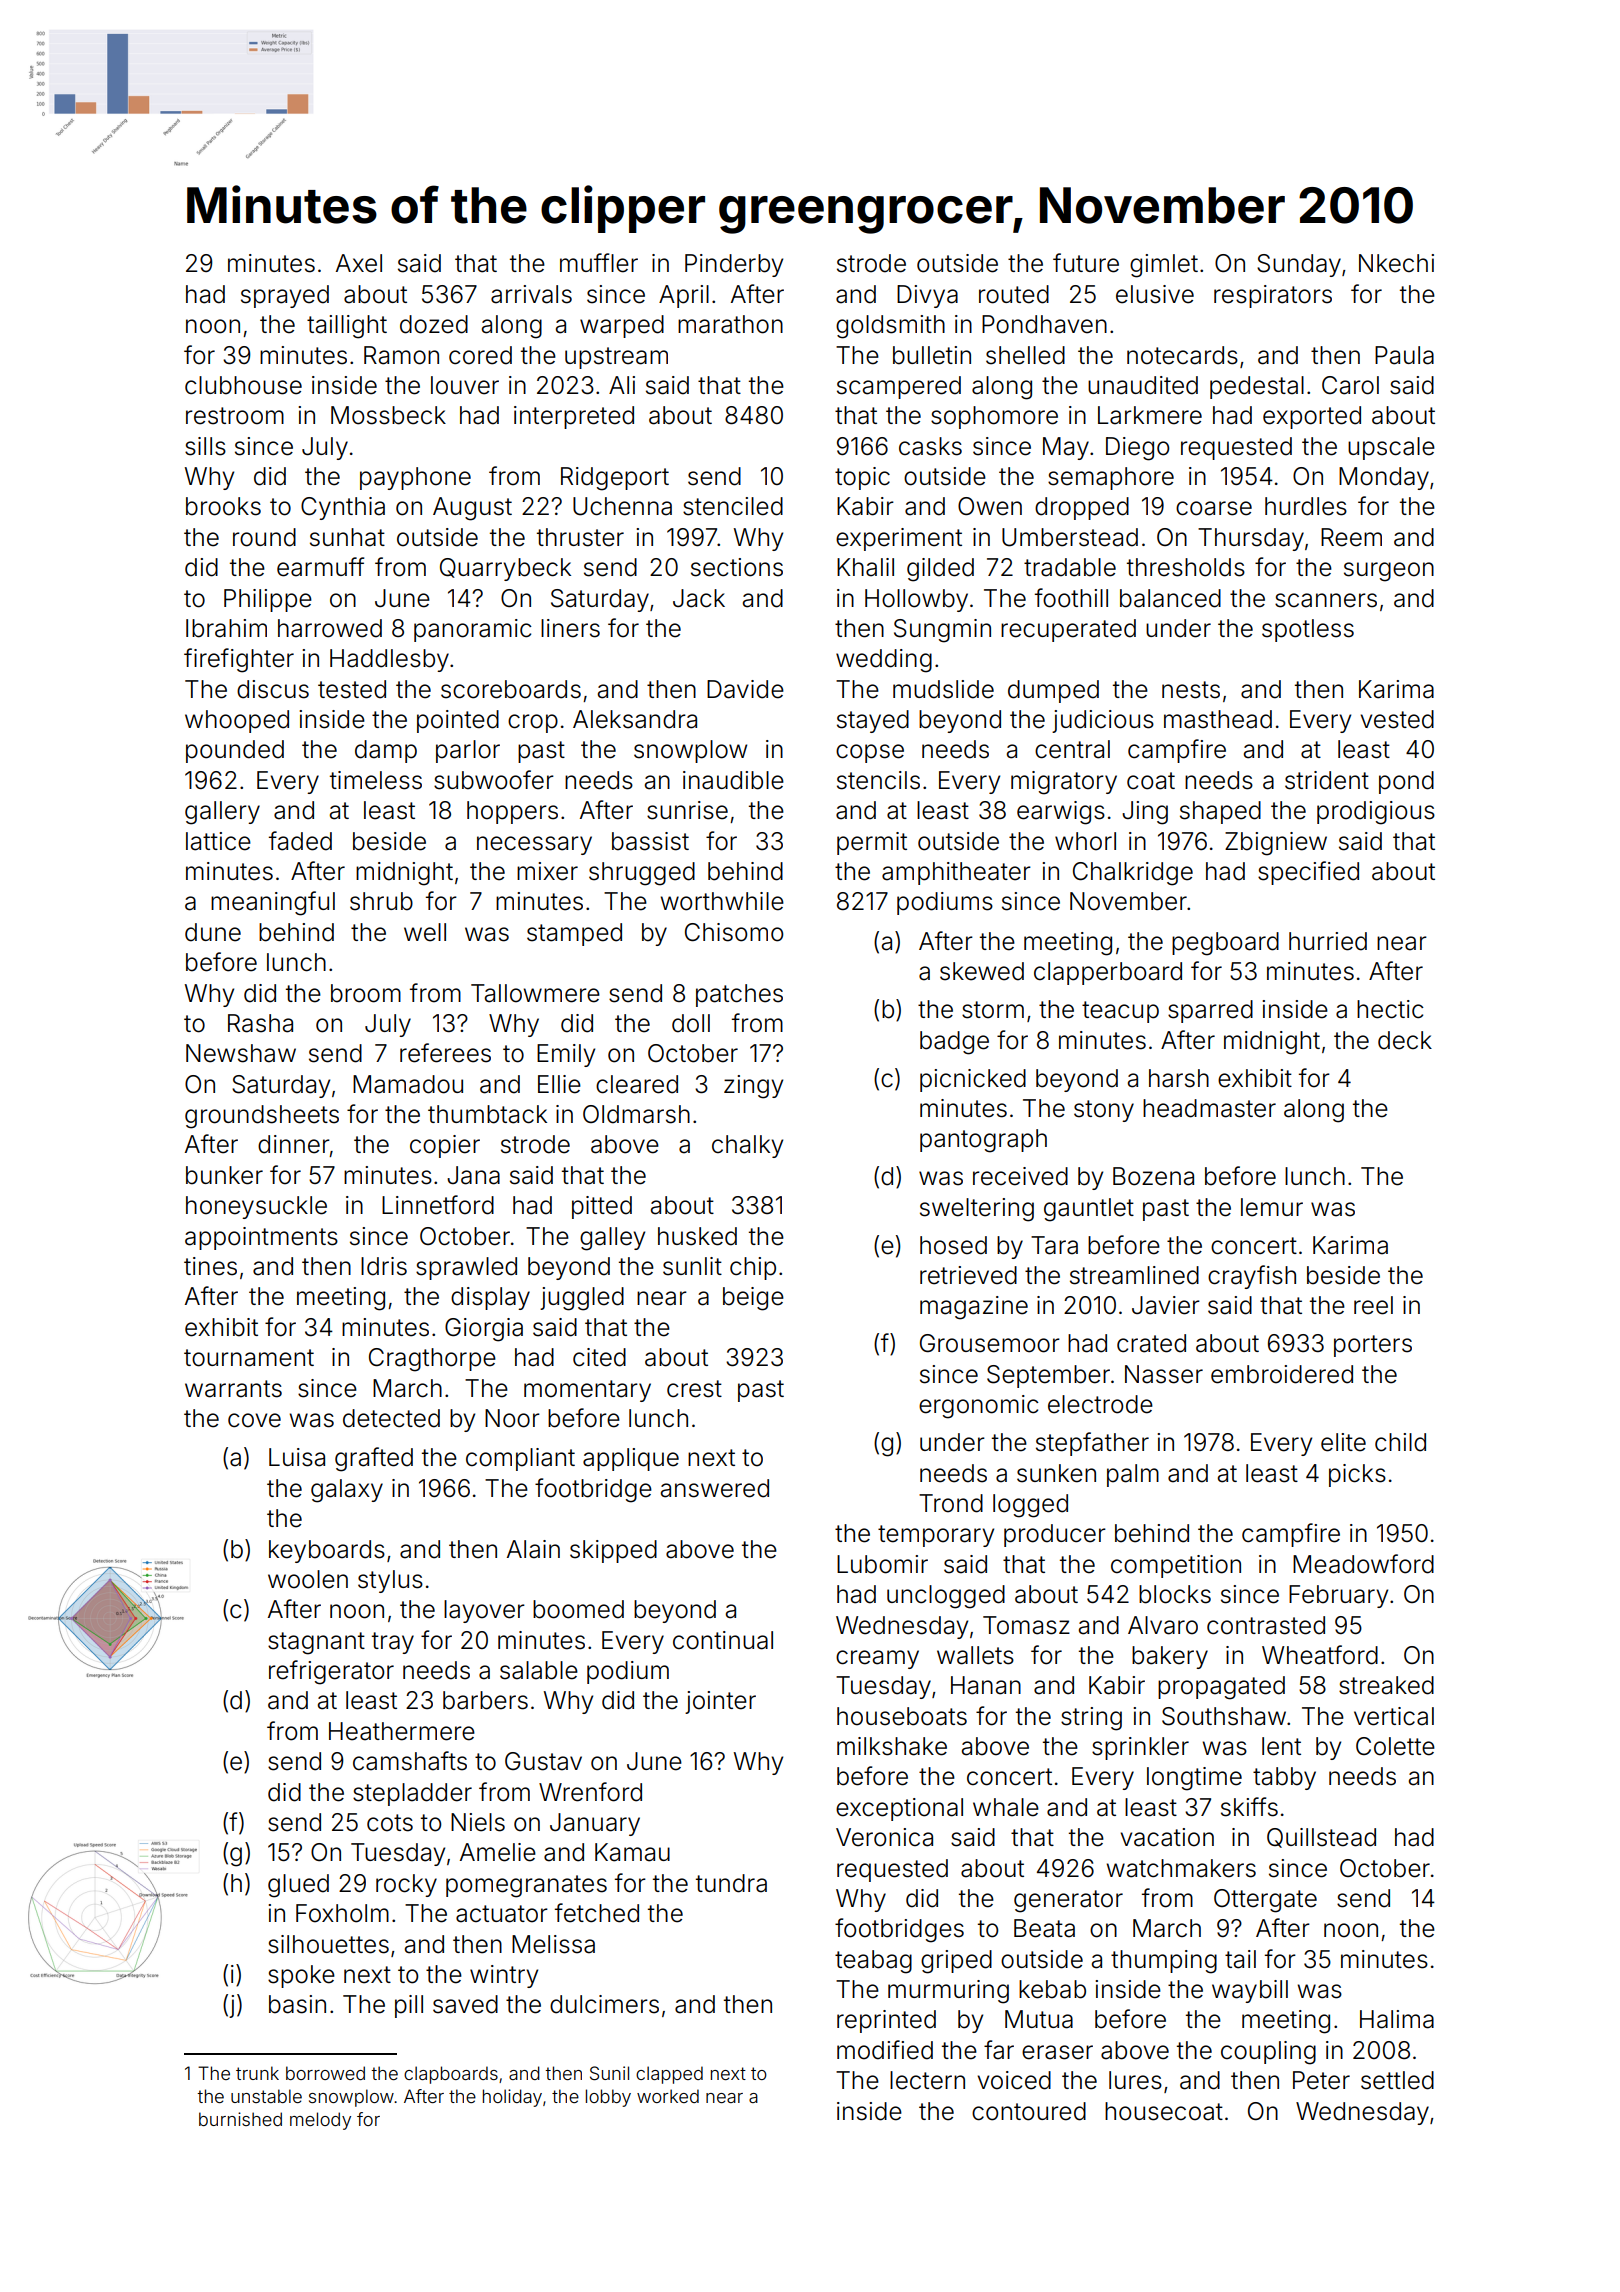 The height and width of the screenshot is (2292, 1620). I want to click on Mossbeck, so click(388, 415).
